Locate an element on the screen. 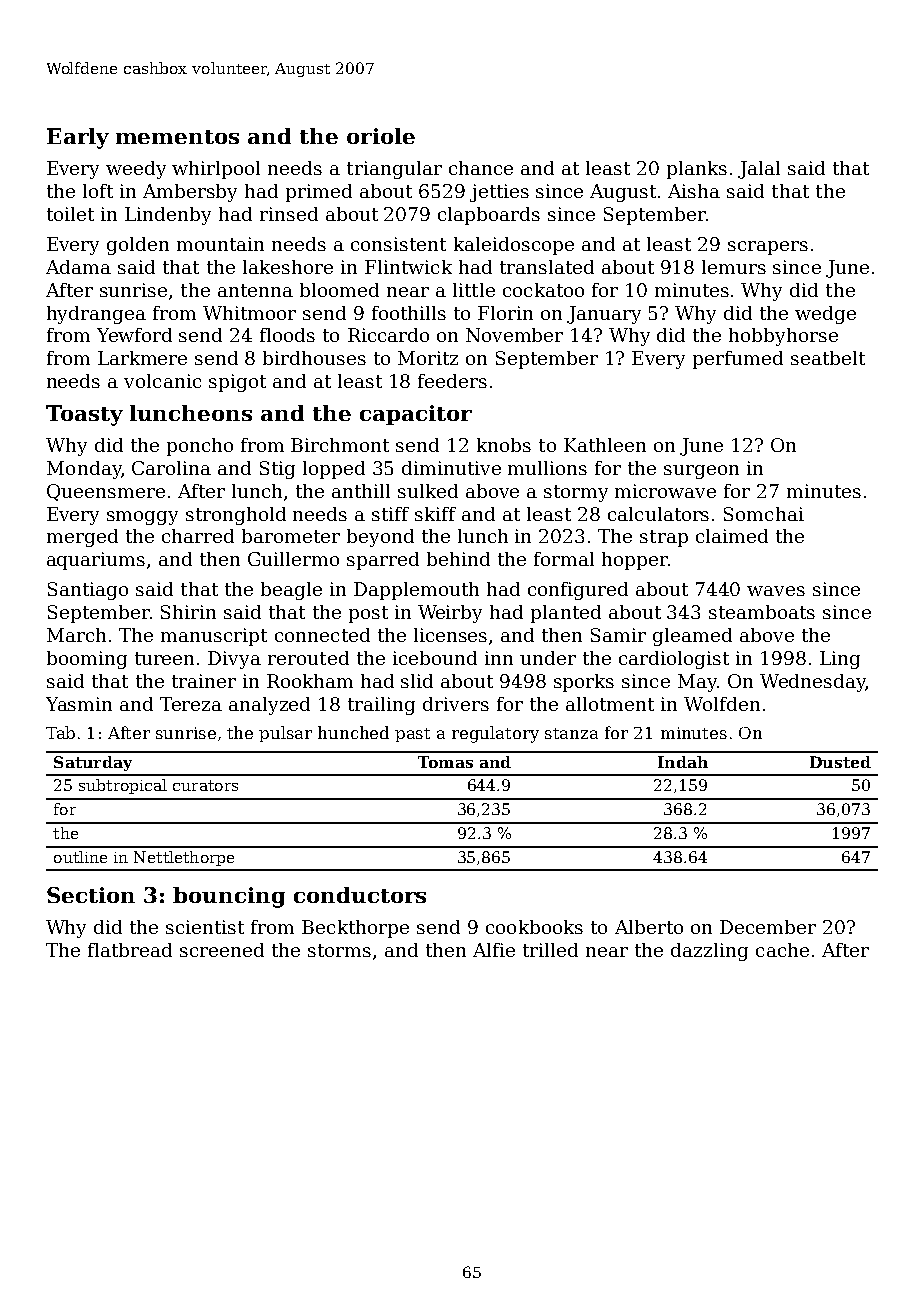 Image resolution: width=924 pixels, height=1308 pixels. perfumed is located at coordinates (738, 360).
